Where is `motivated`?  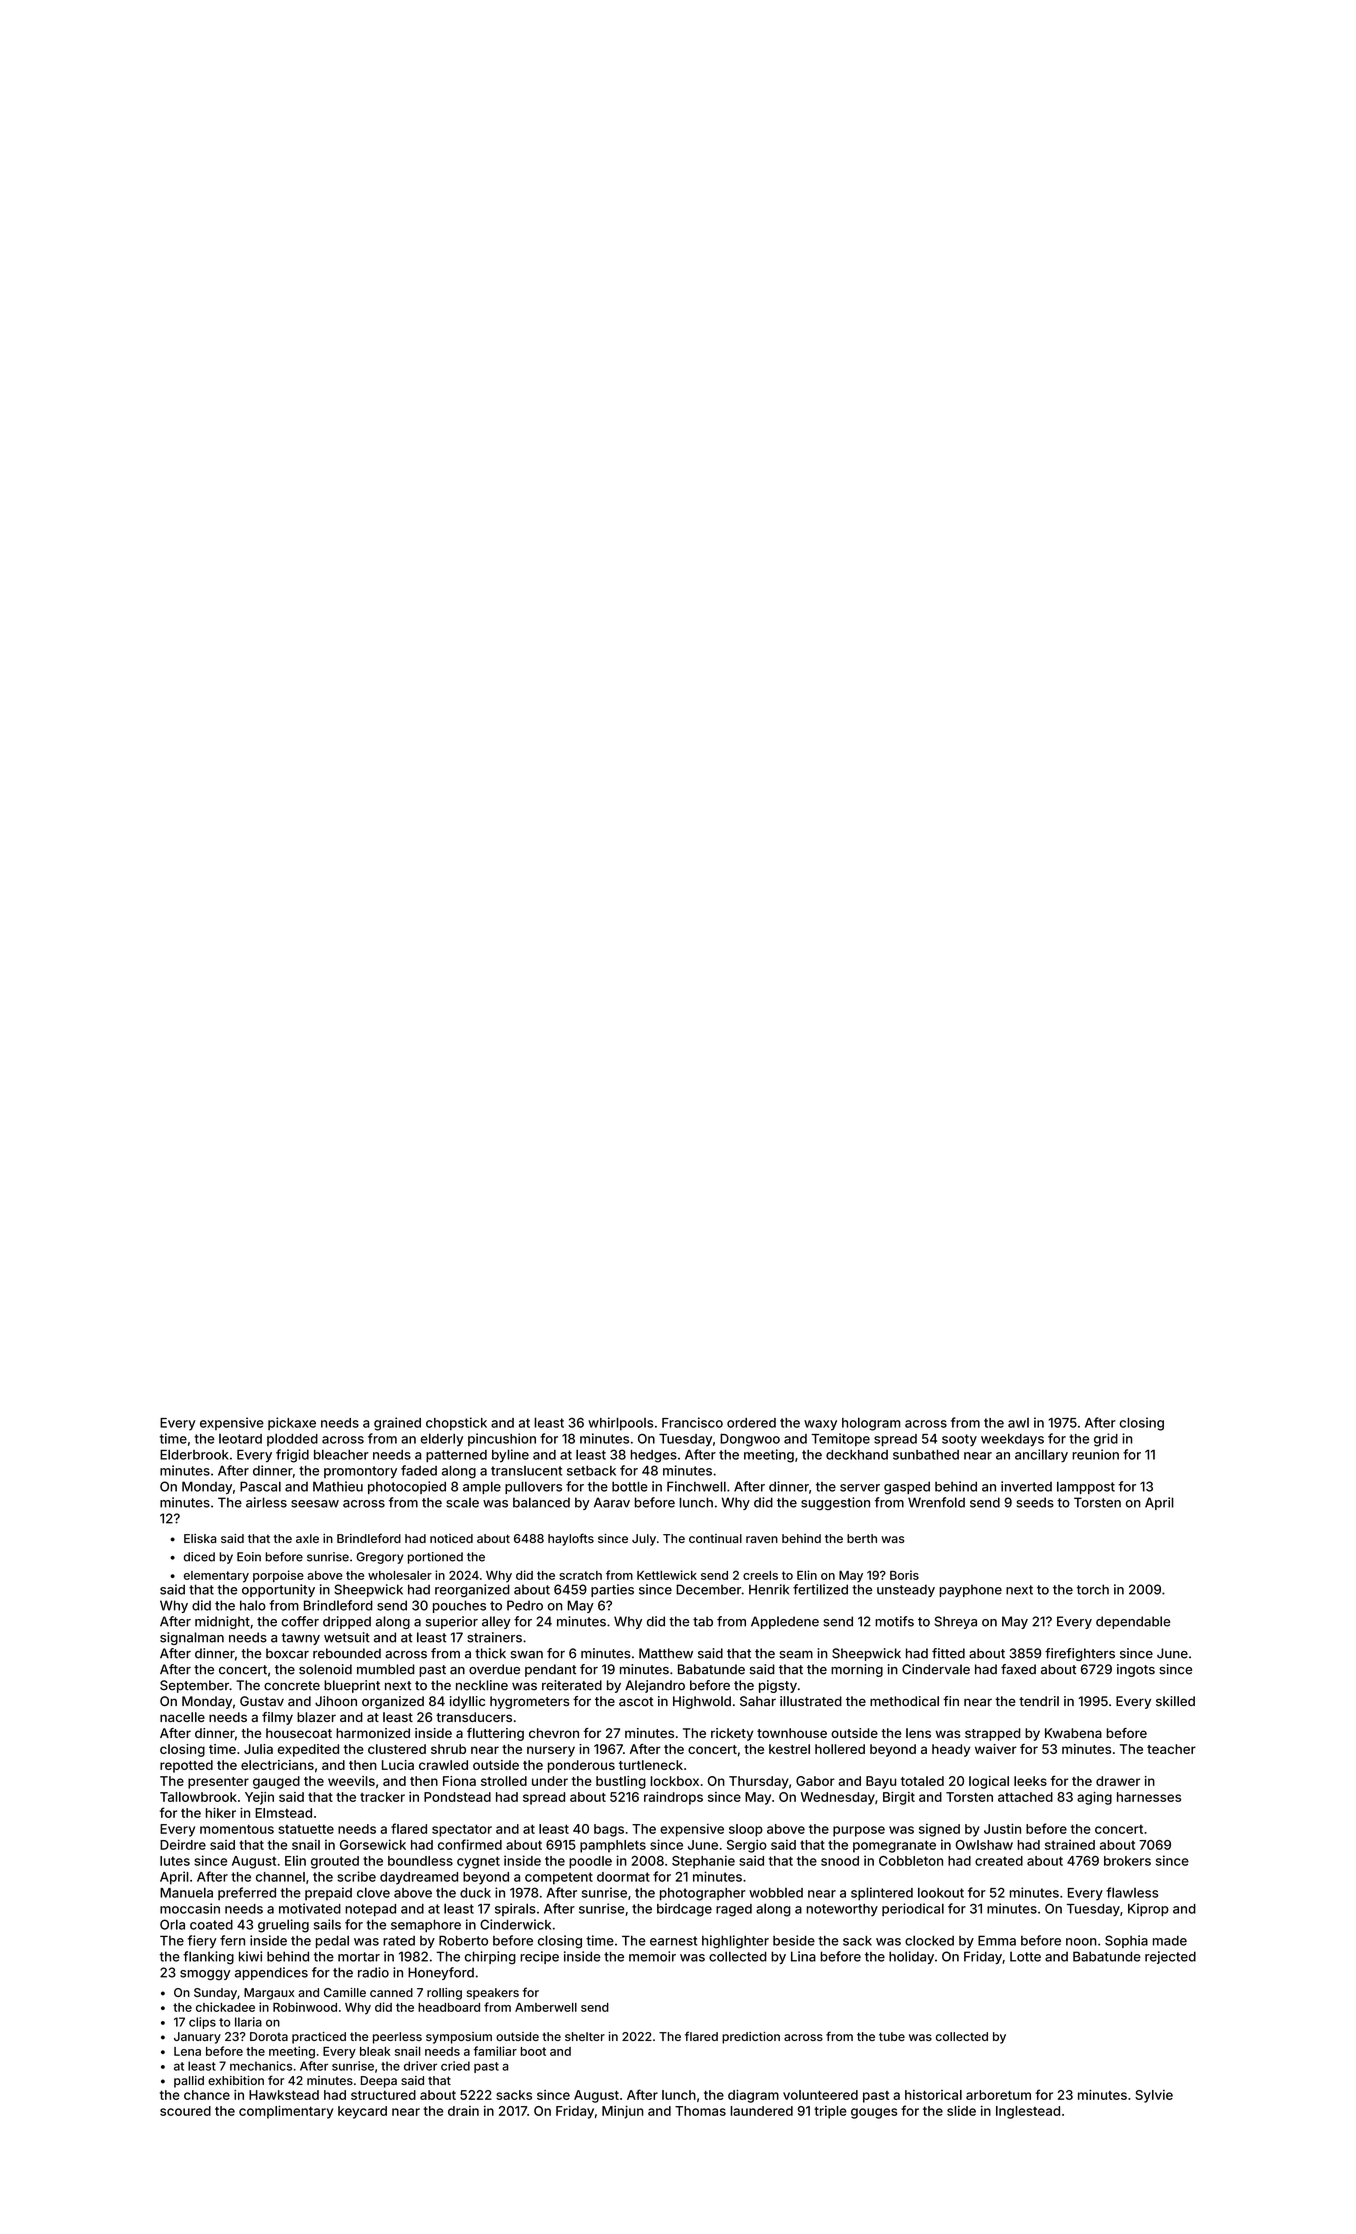 motivated is located at coordinates (310, 1908).
